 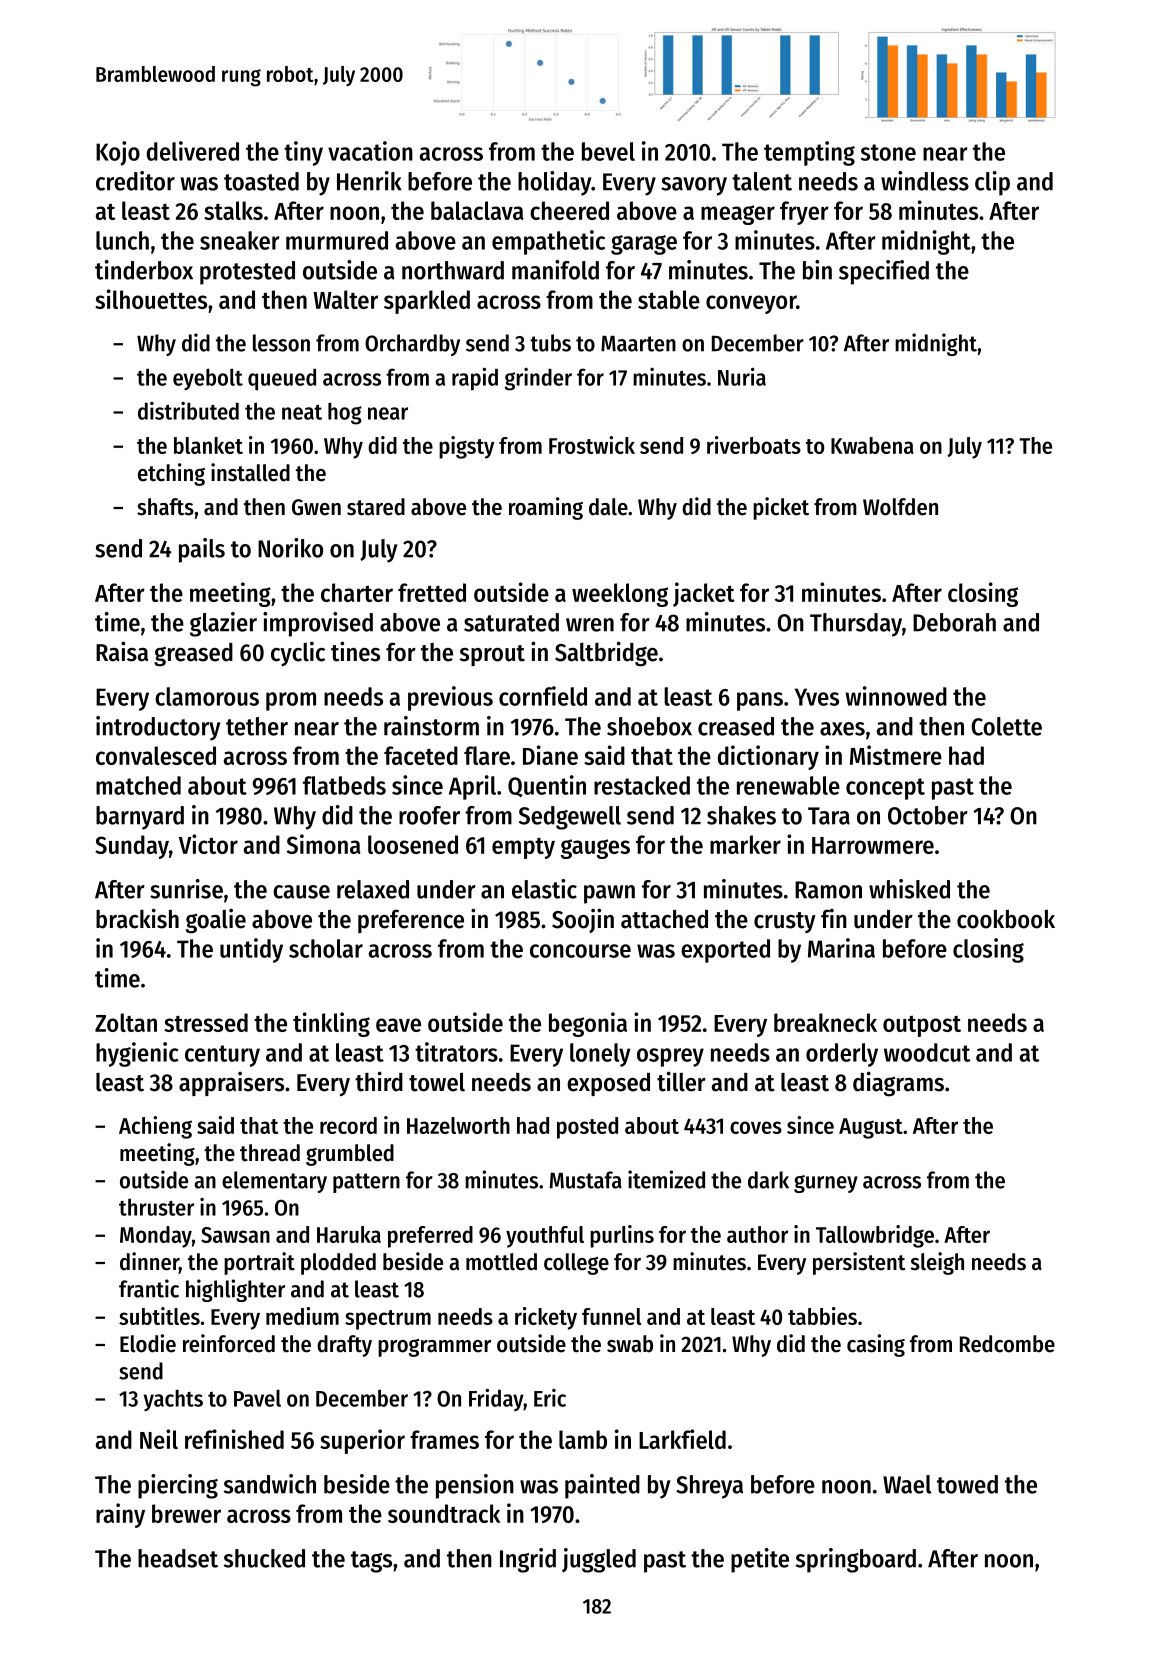 I want to click on Marina, so click(x=841, y=948).
